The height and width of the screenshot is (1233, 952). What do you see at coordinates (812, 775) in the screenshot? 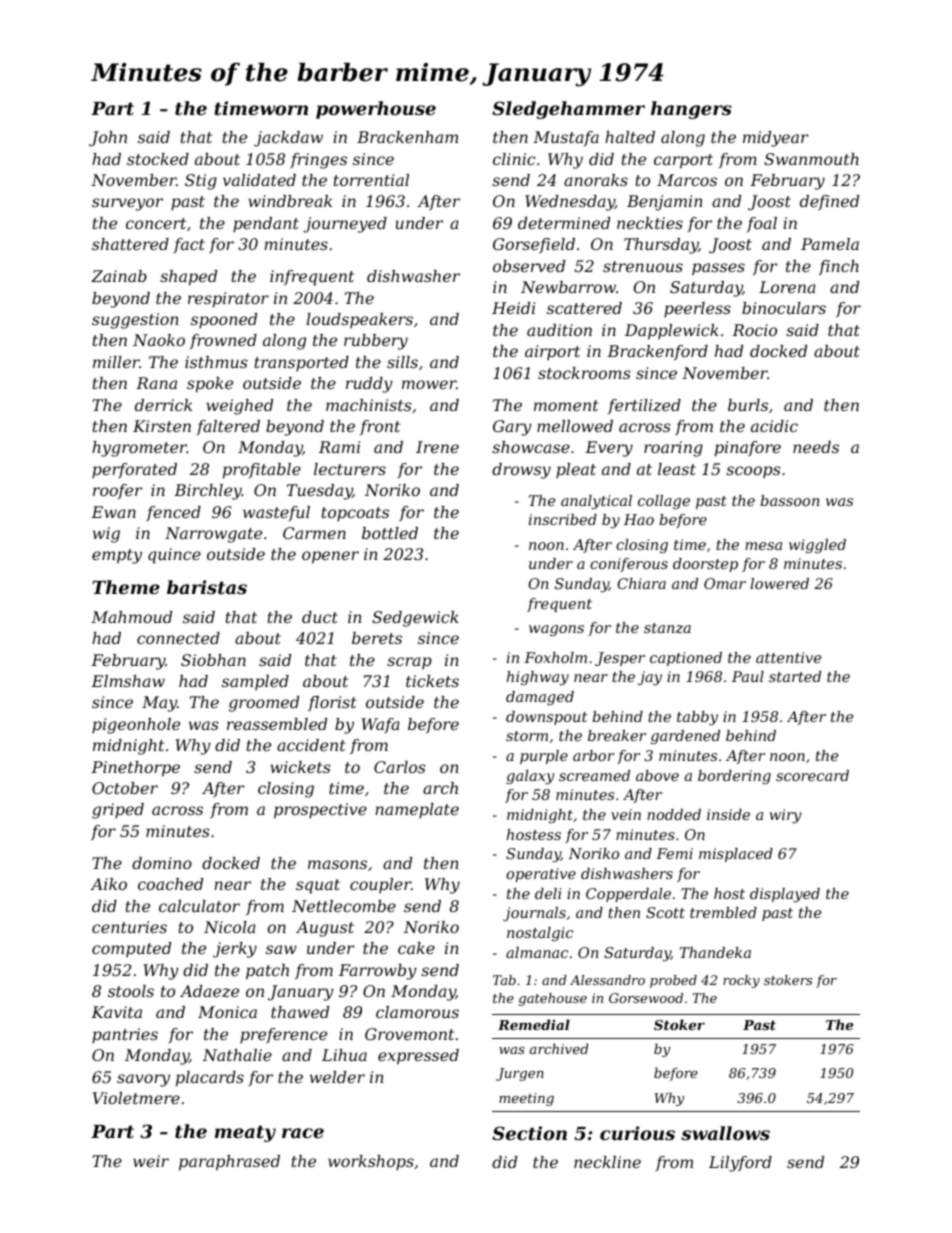
I see `scorecard` at bounding box center [812, 775].
